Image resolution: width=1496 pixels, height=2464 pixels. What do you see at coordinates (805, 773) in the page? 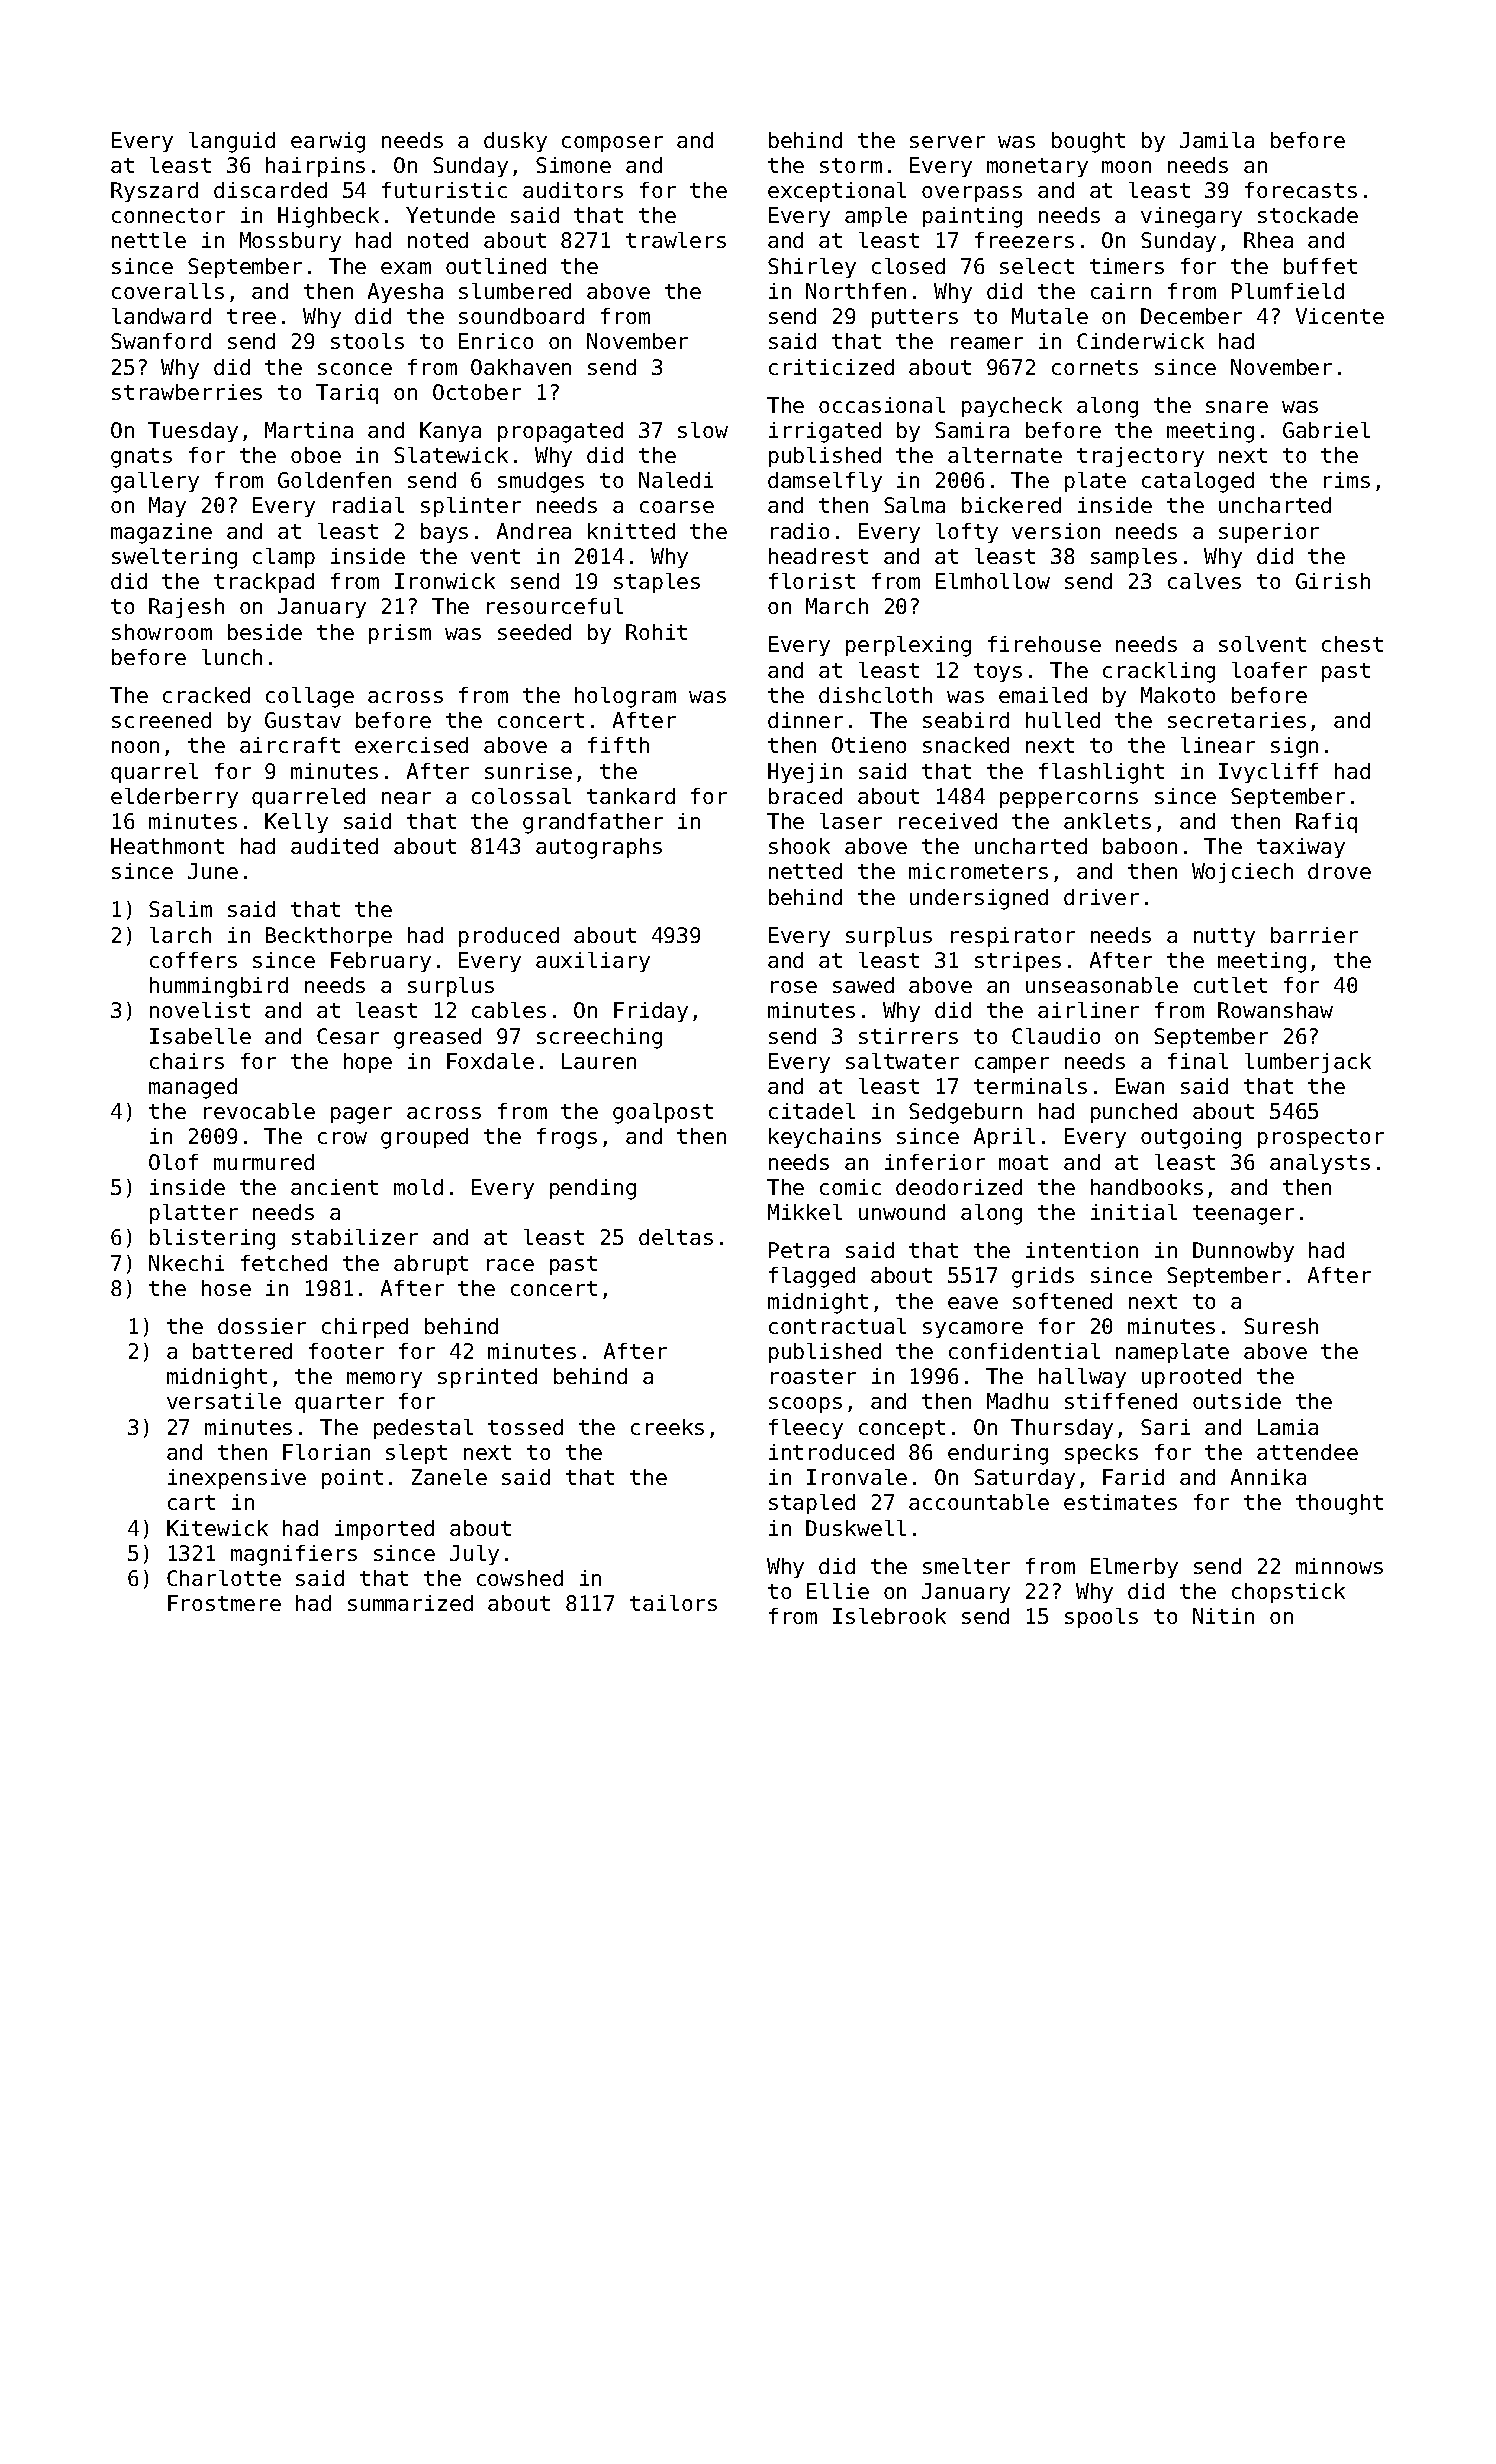
I see `Hyejin` at bounding box center [805, 773].
